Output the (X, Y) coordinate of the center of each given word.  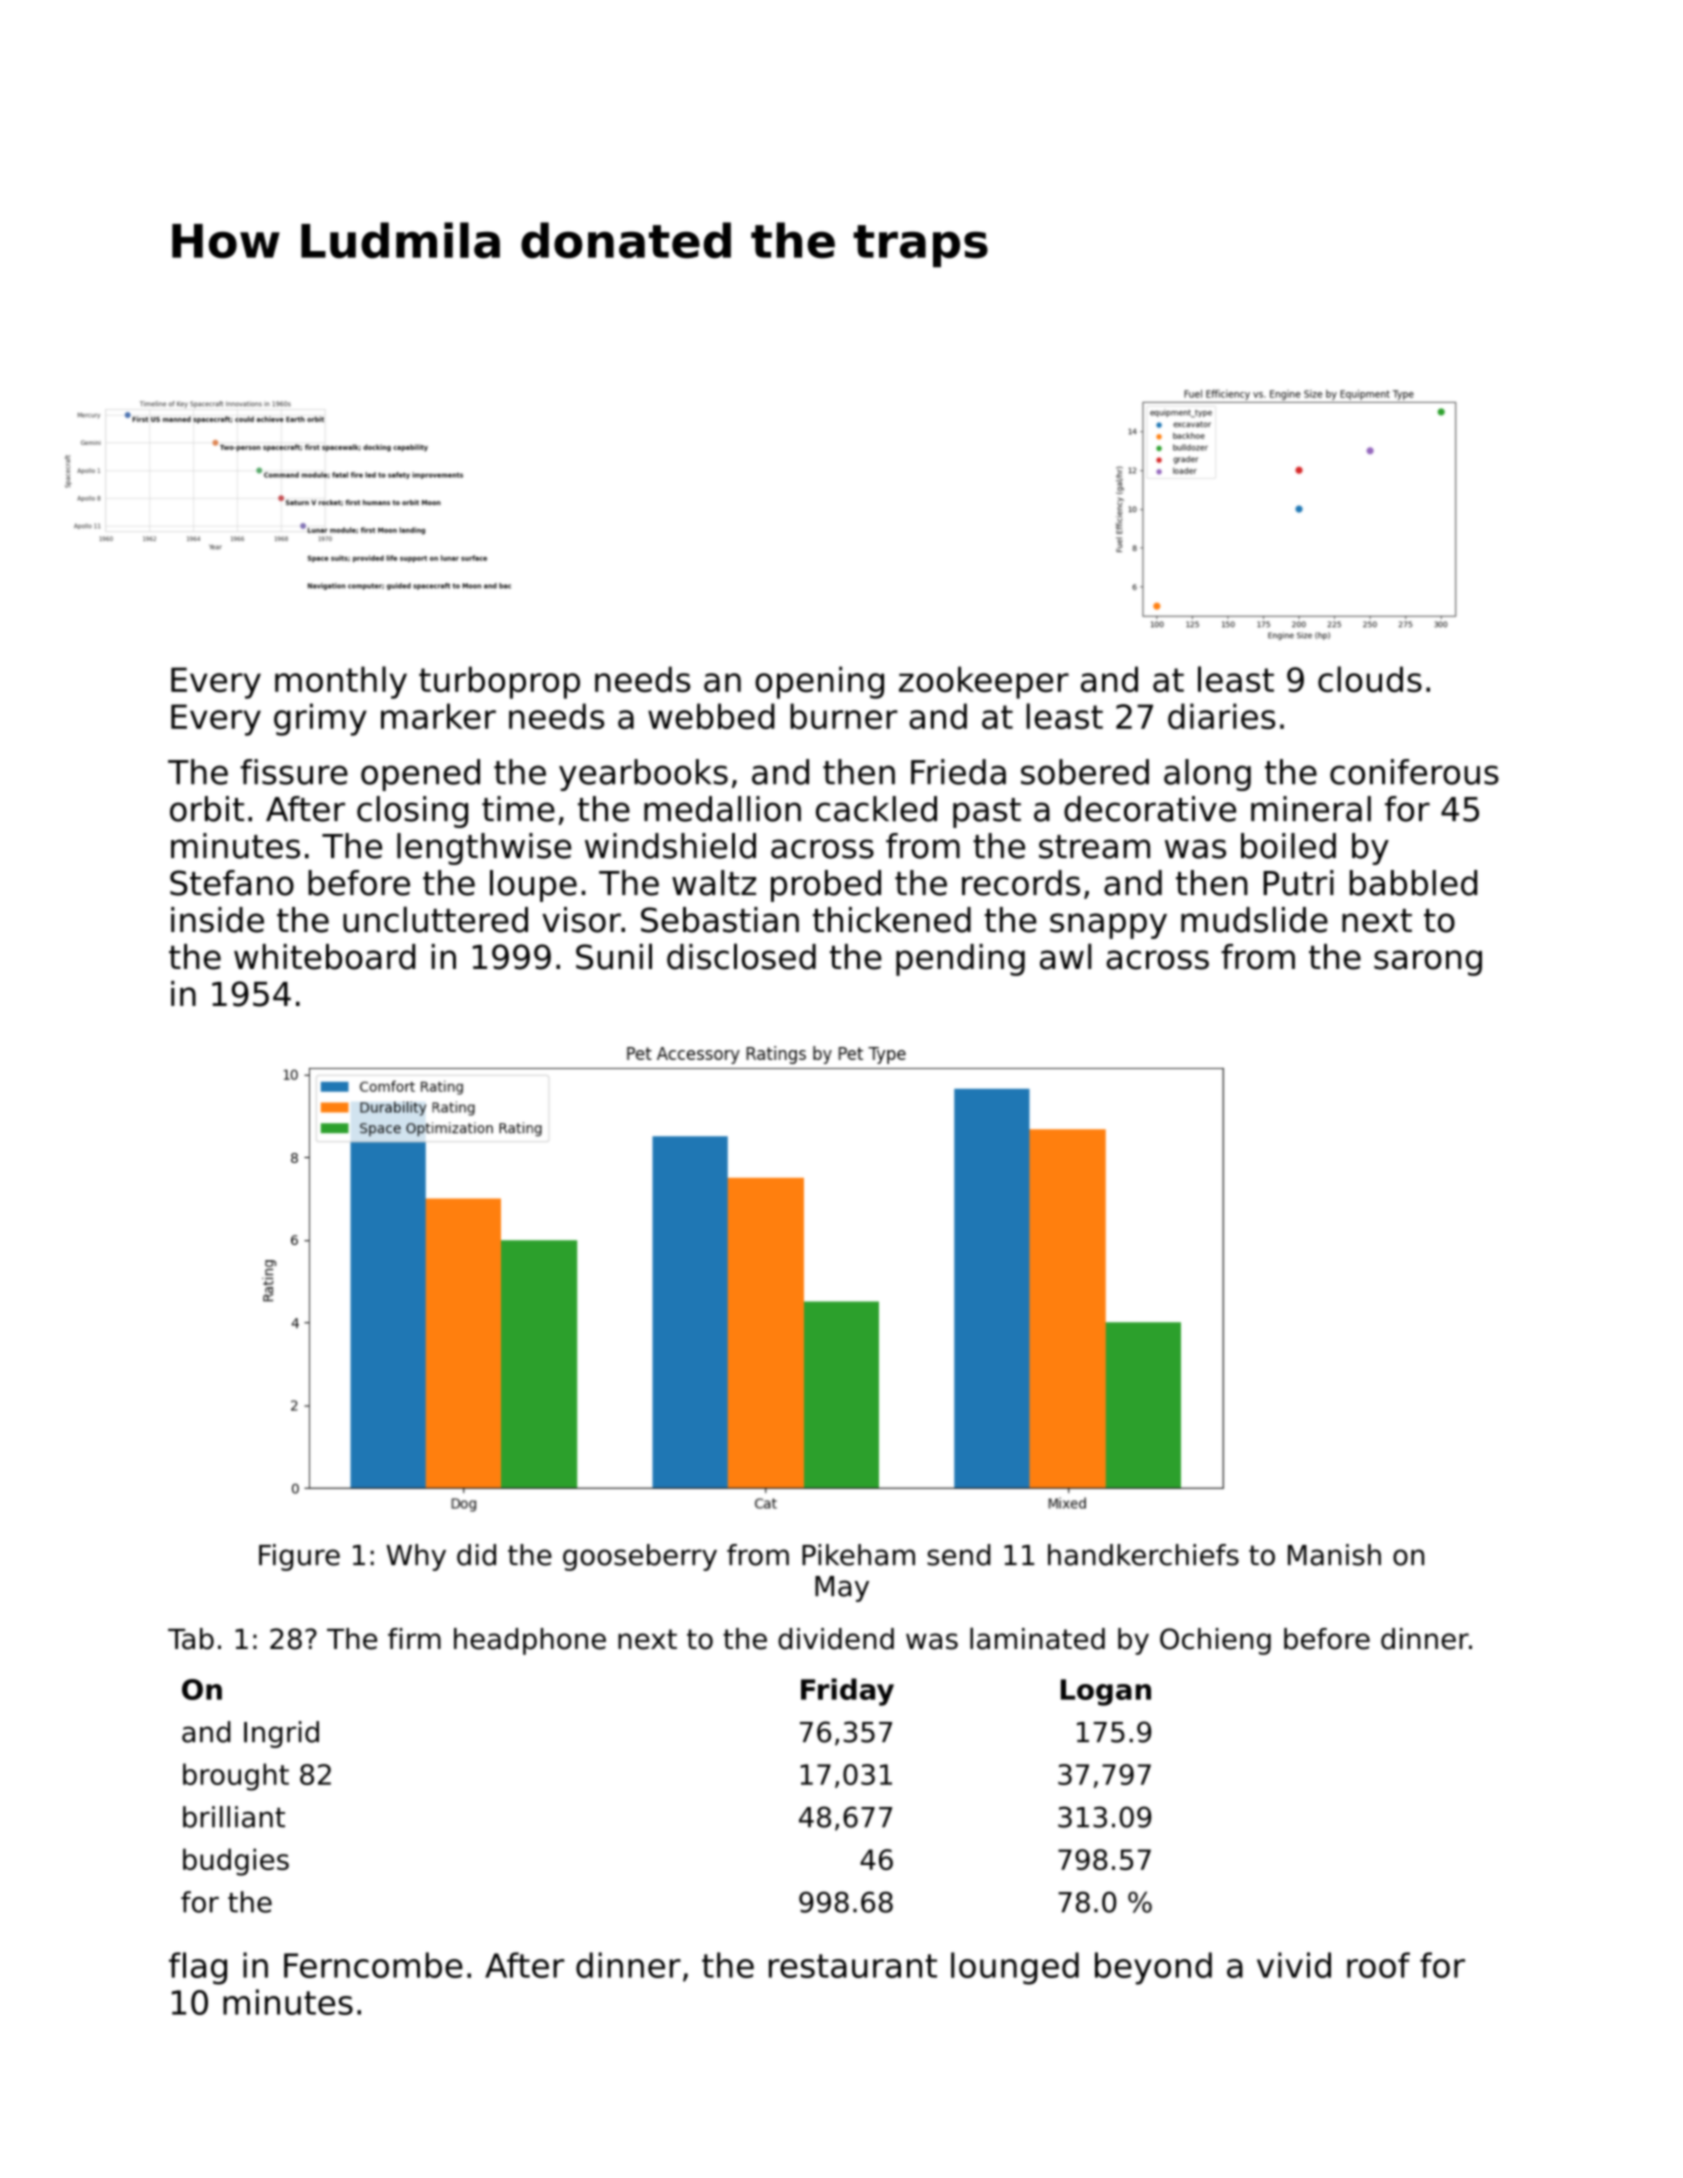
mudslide (1254, 919)
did (476, 1555)
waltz (714, 883)
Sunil (614, 956)
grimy (320, 719)
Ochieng (1215, 1641)
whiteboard (324, 957)
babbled (1413, 883)
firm (414, 1638)
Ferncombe (373, 1965)
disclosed (741, 956)
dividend (836, 1639)
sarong (1428, 963)
